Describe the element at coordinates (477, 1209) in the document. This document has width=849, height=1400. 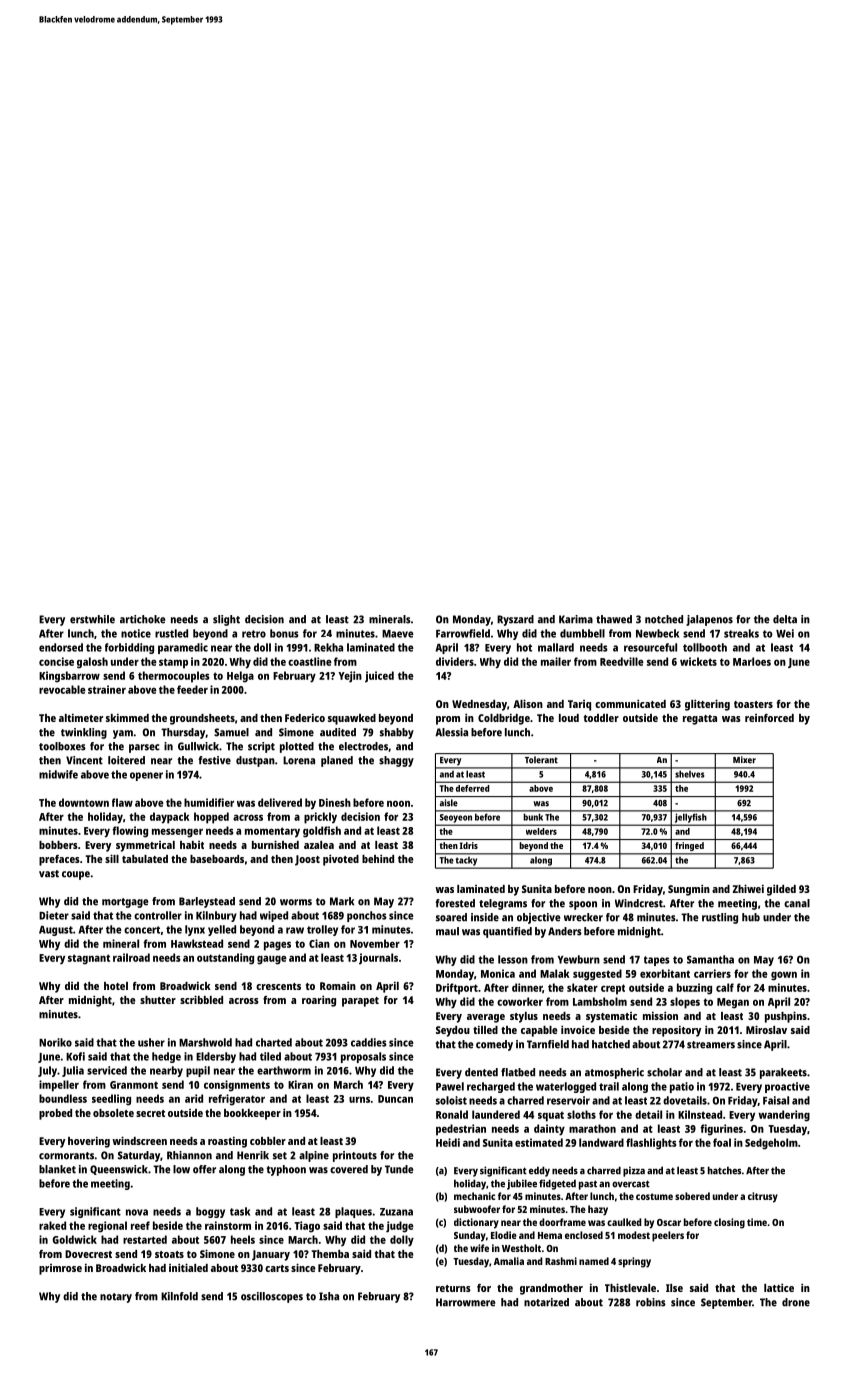
I see `subwoofer` at that location.
